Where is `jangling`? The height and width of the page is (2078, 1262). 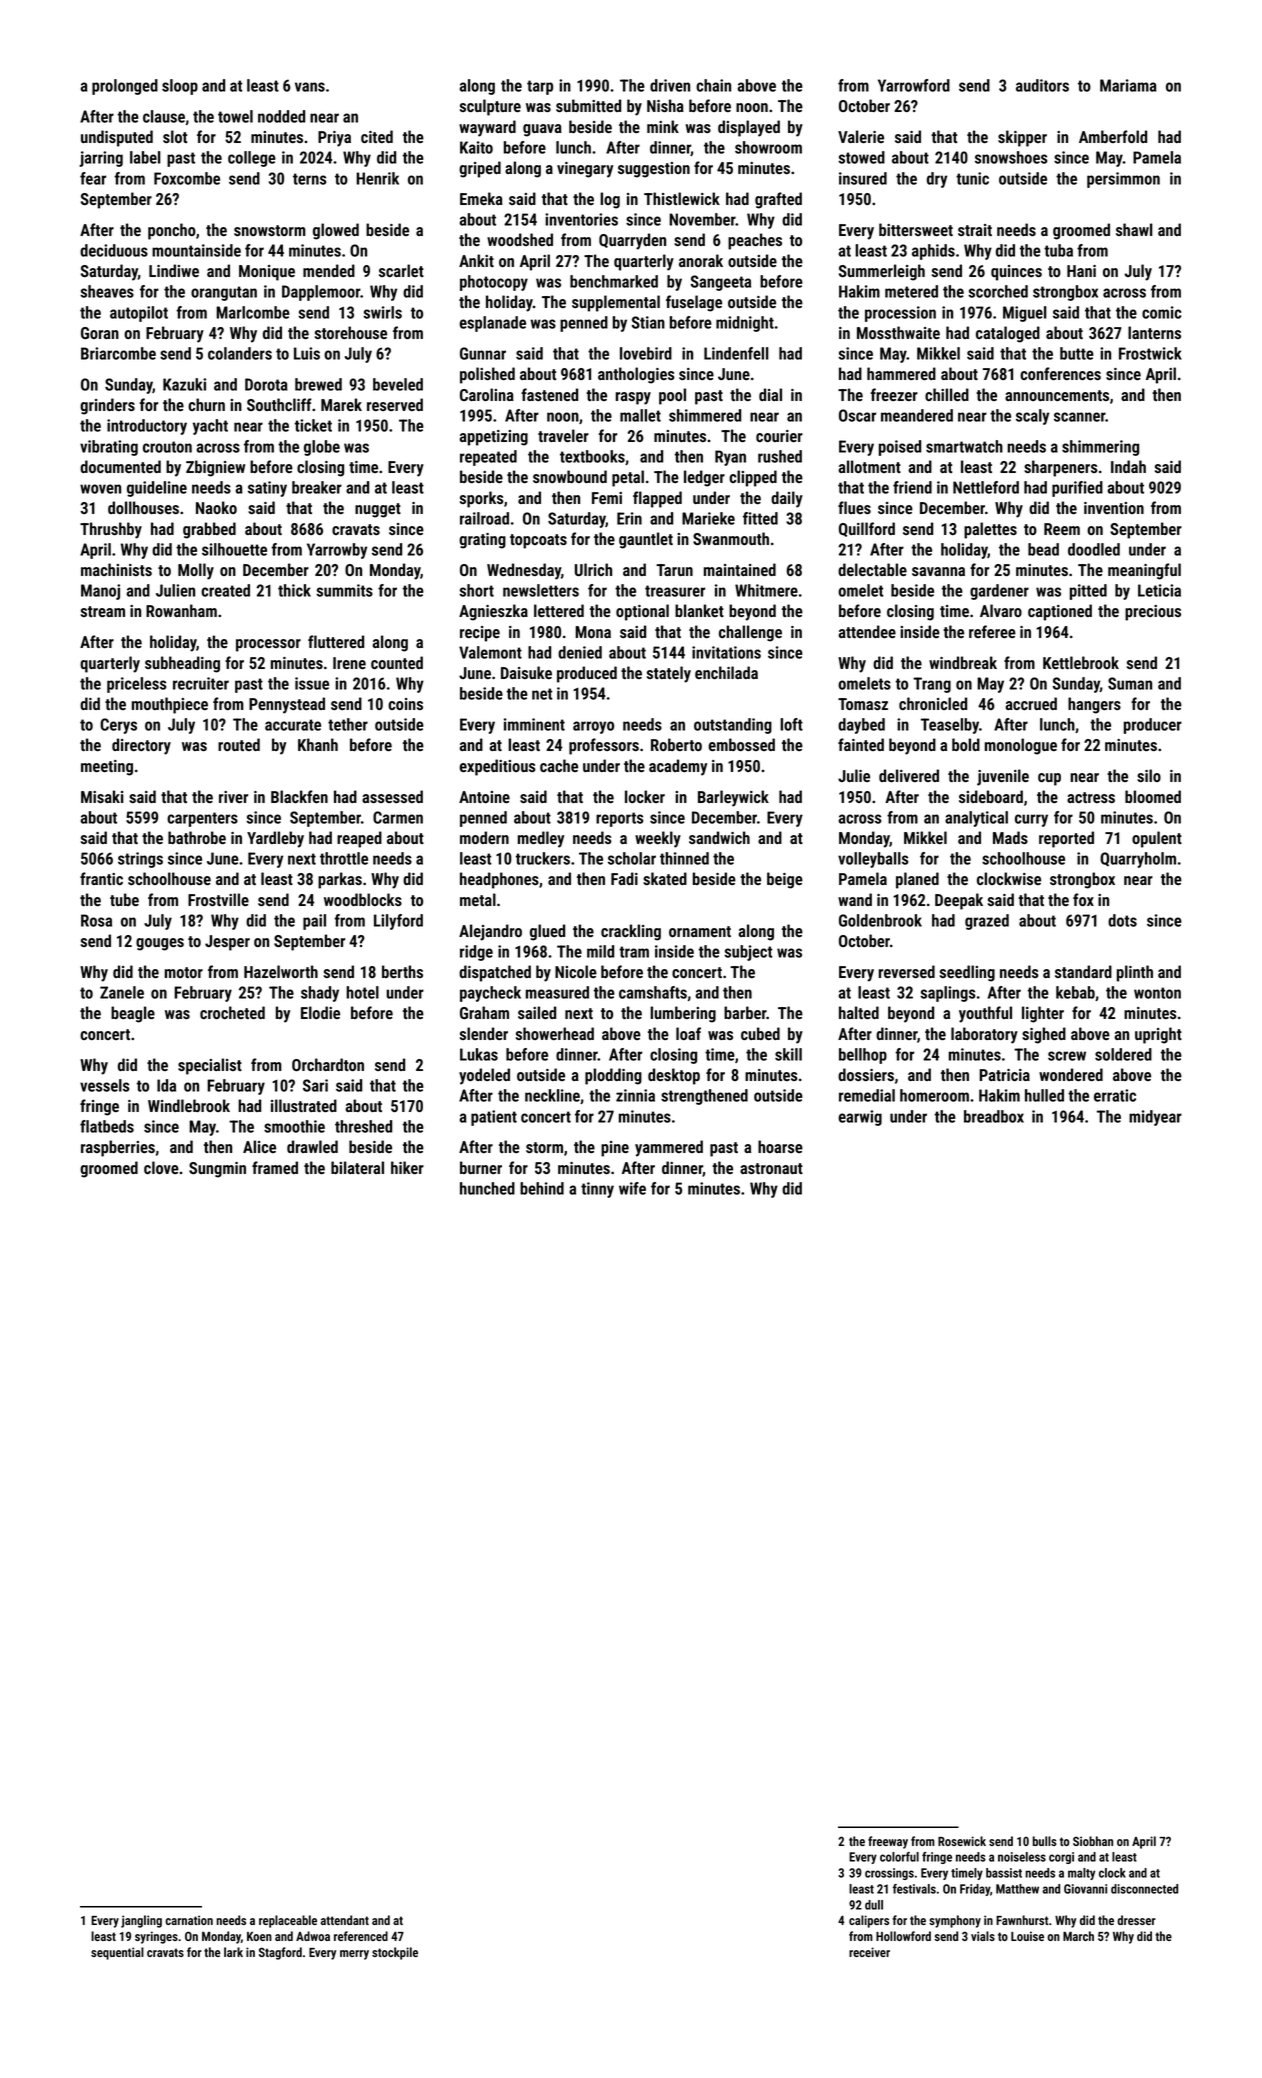
jangling is located at coordinates (141, 1921).
